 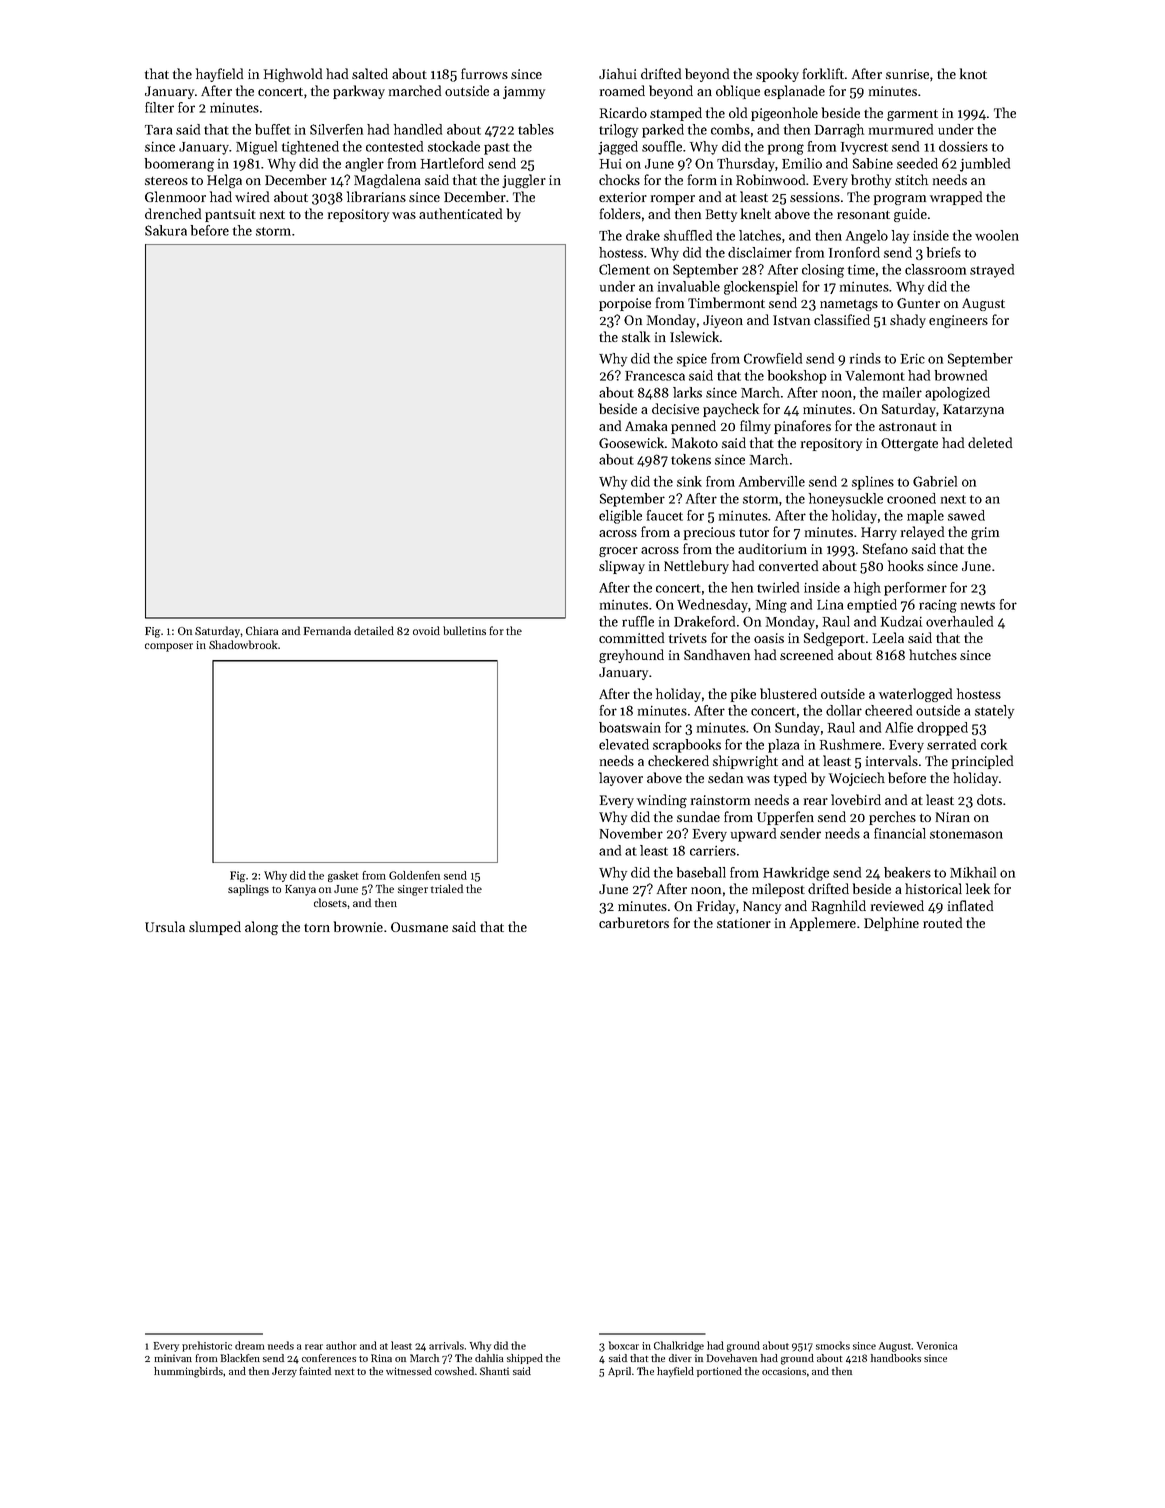 What do you see at coordinates (484, 73) in the screenshot?
I see `furrows` at bounding box center [484, 73].
